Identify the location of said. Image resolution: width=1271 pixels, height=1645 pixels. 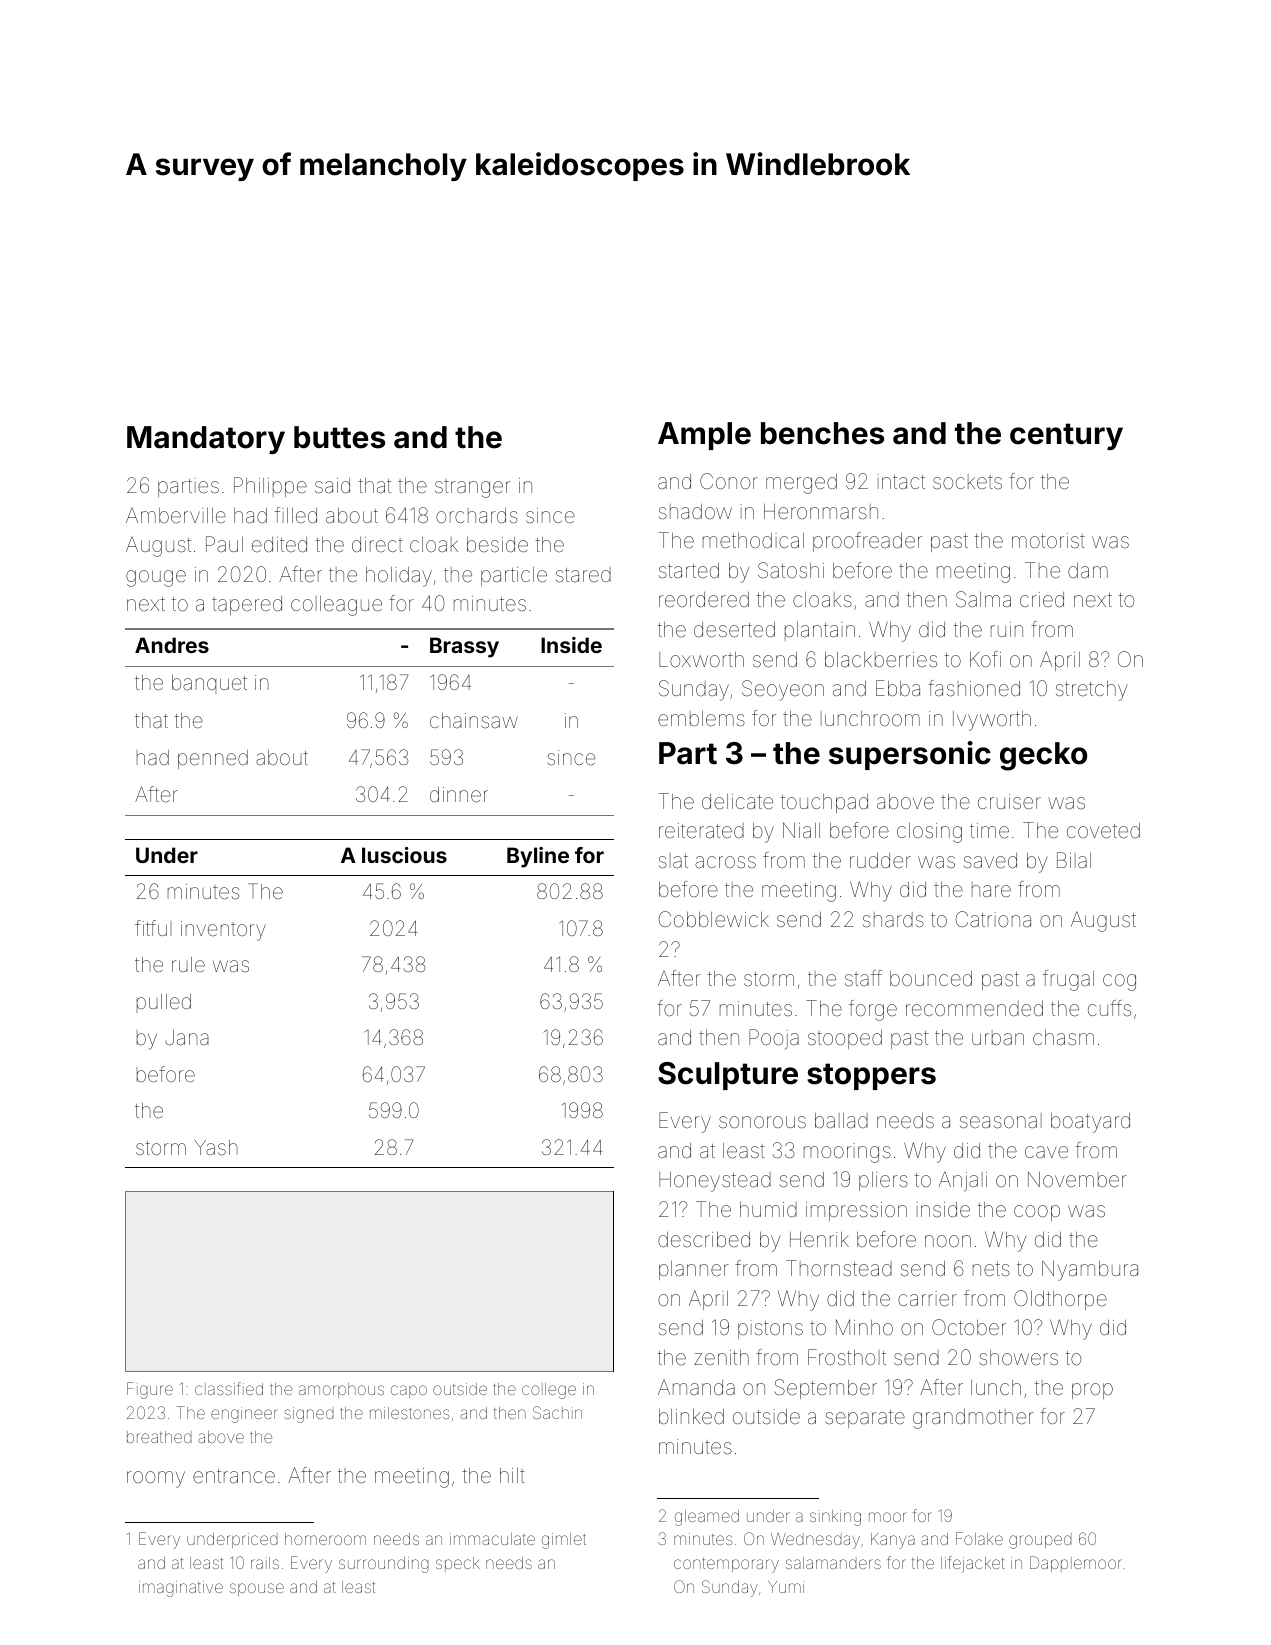
(332, 485).
